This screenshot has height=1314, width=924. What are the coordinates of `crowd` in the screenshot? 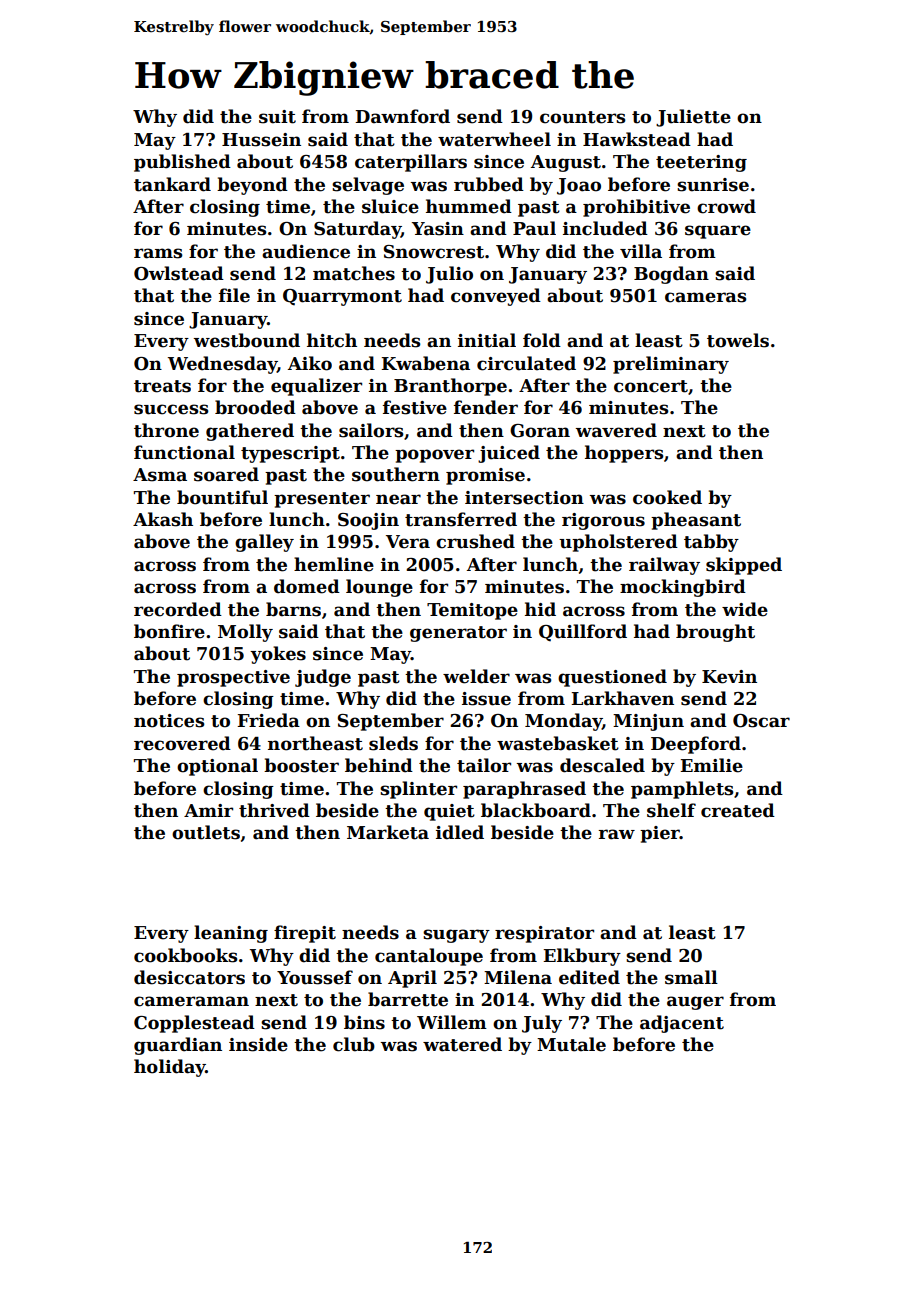 It's located at (726, 206).
